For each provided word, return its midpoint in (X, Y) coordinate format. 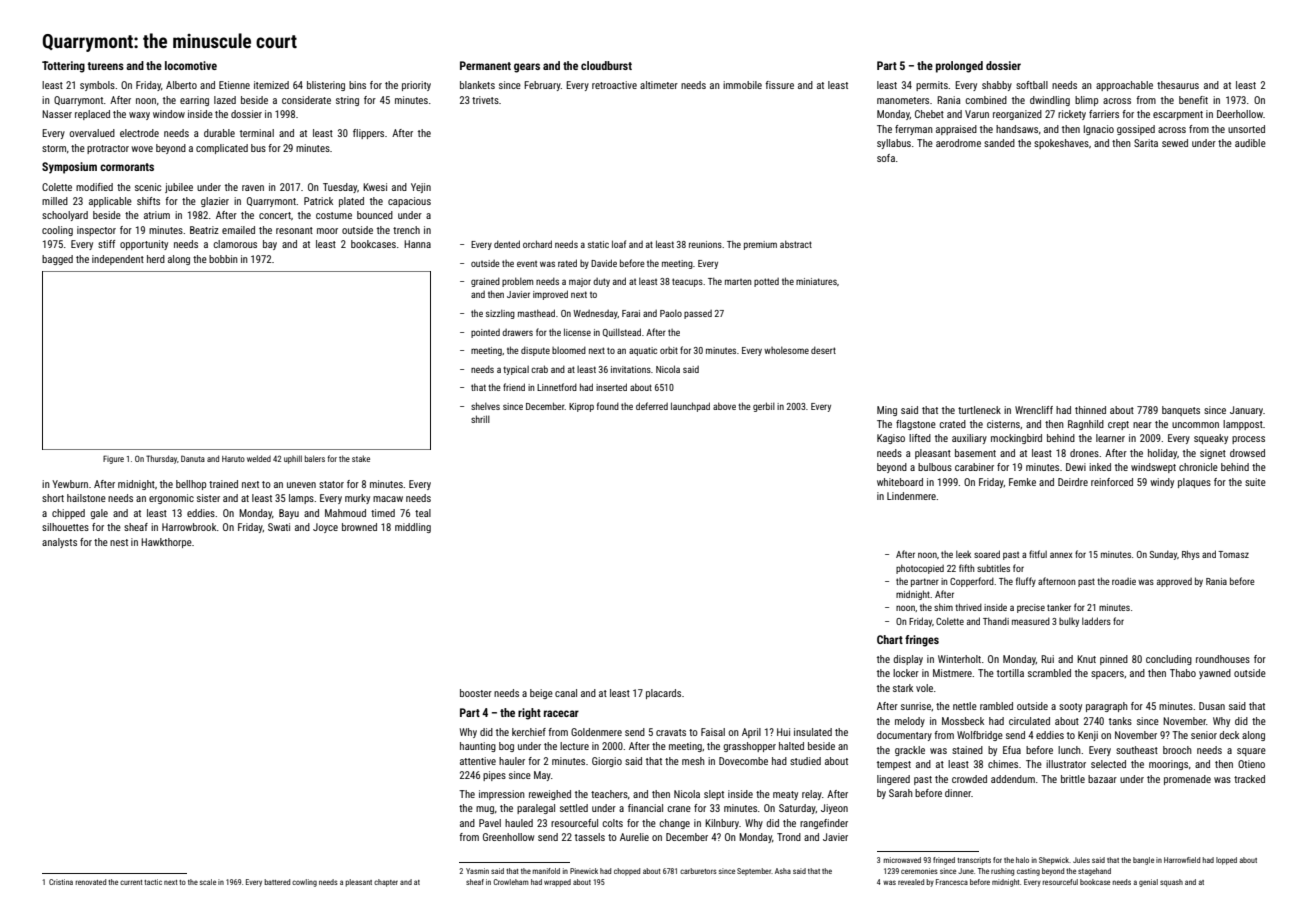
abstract (796, 244)
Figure (113, 459)
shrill (480, 419)
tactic (153, 882)
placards (663, 694)
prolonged (959, 67)
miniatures (816, 281)
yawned (1215, 674)
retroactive (614, 85)
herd (156, 259)
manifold (546, 871)
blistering (326, 86)
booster (476, 693)
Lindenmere (911, 496)
